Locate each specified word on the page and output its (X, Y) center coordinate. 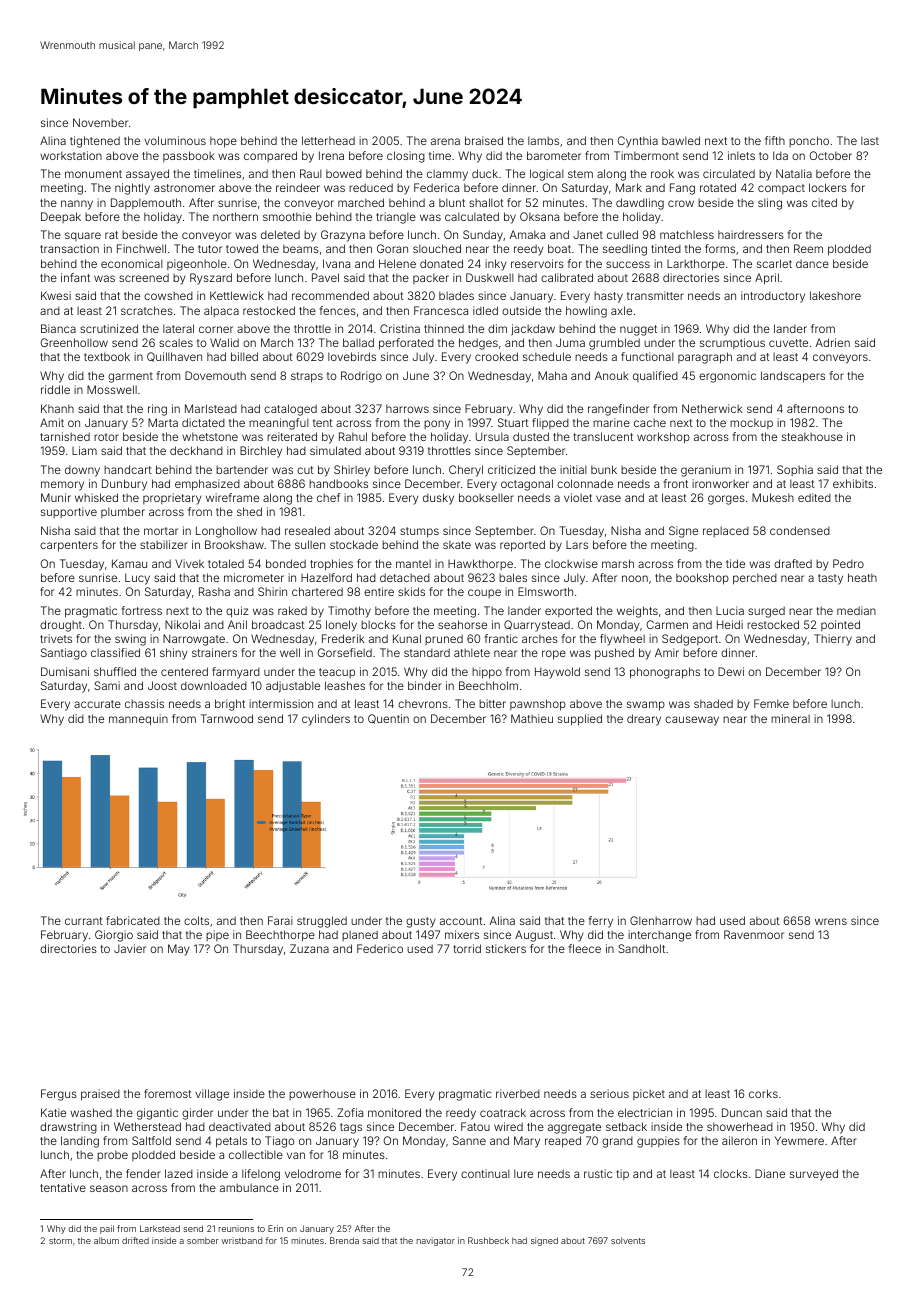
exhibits (853, 483)
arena (445, 141)
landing (80, 1142)
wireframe (232, 497)
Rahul (353, 436)
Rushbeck (488, 1240)
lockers (828, 187)
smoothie (287, 216)
